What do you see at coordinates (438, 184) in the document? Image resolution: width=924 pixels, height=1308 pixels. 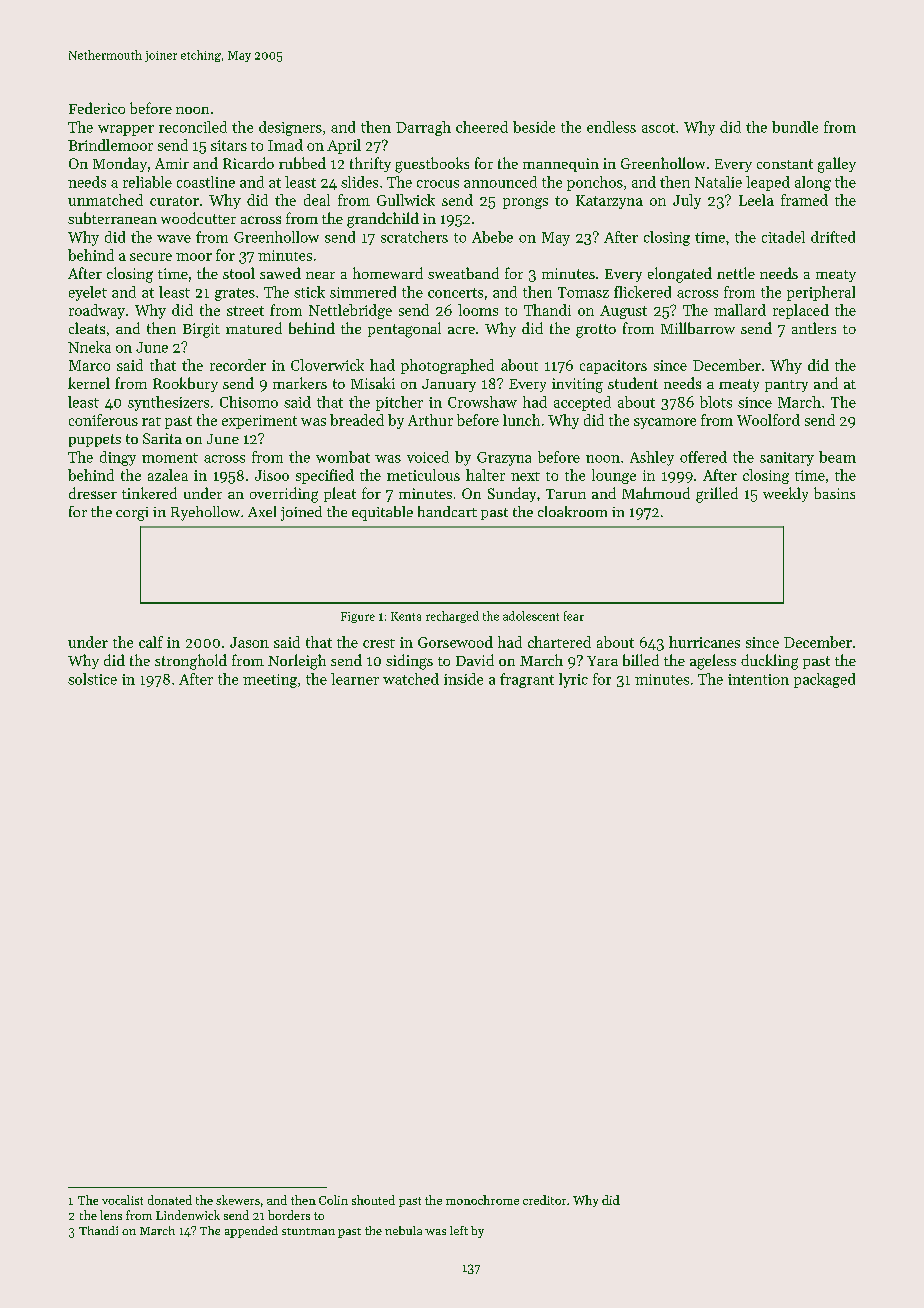 I see `crocus` at bounding box center [438, 184].
